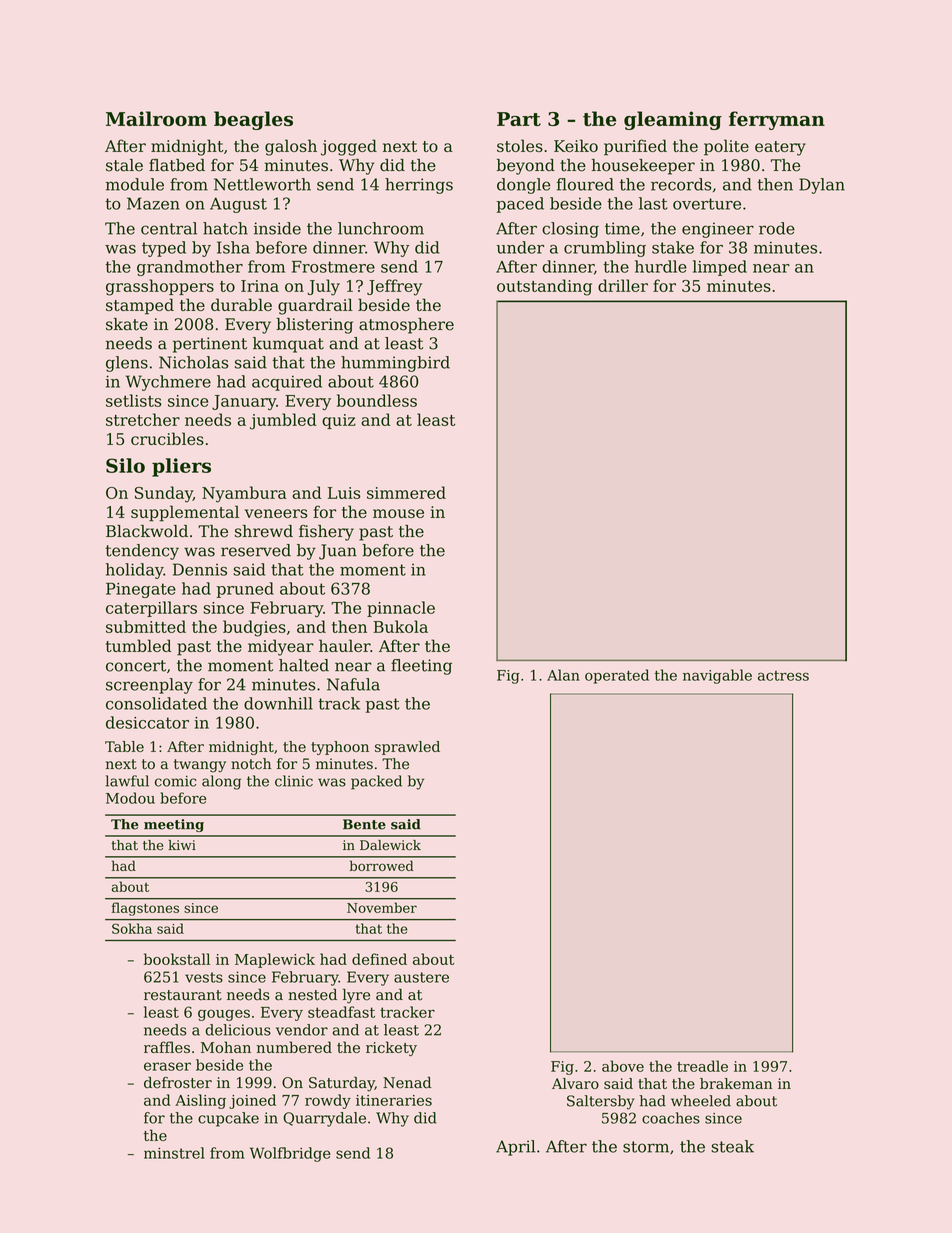 The width and height of the document is (952, 1233). I want to click on ferryman, so click(777, 120).
